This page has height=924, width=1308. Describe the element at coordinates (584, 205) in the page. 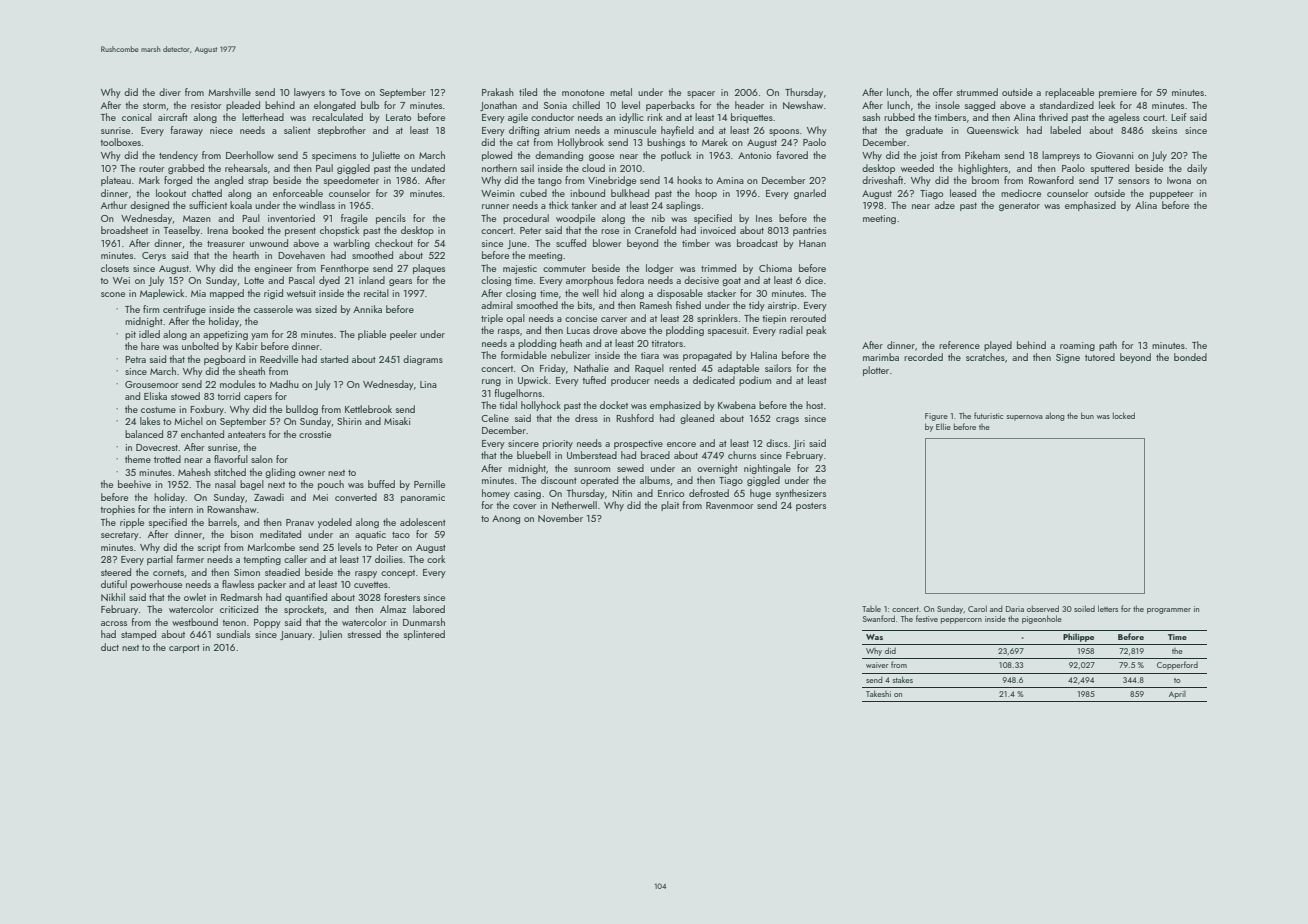

I see `tanker` at that location.
